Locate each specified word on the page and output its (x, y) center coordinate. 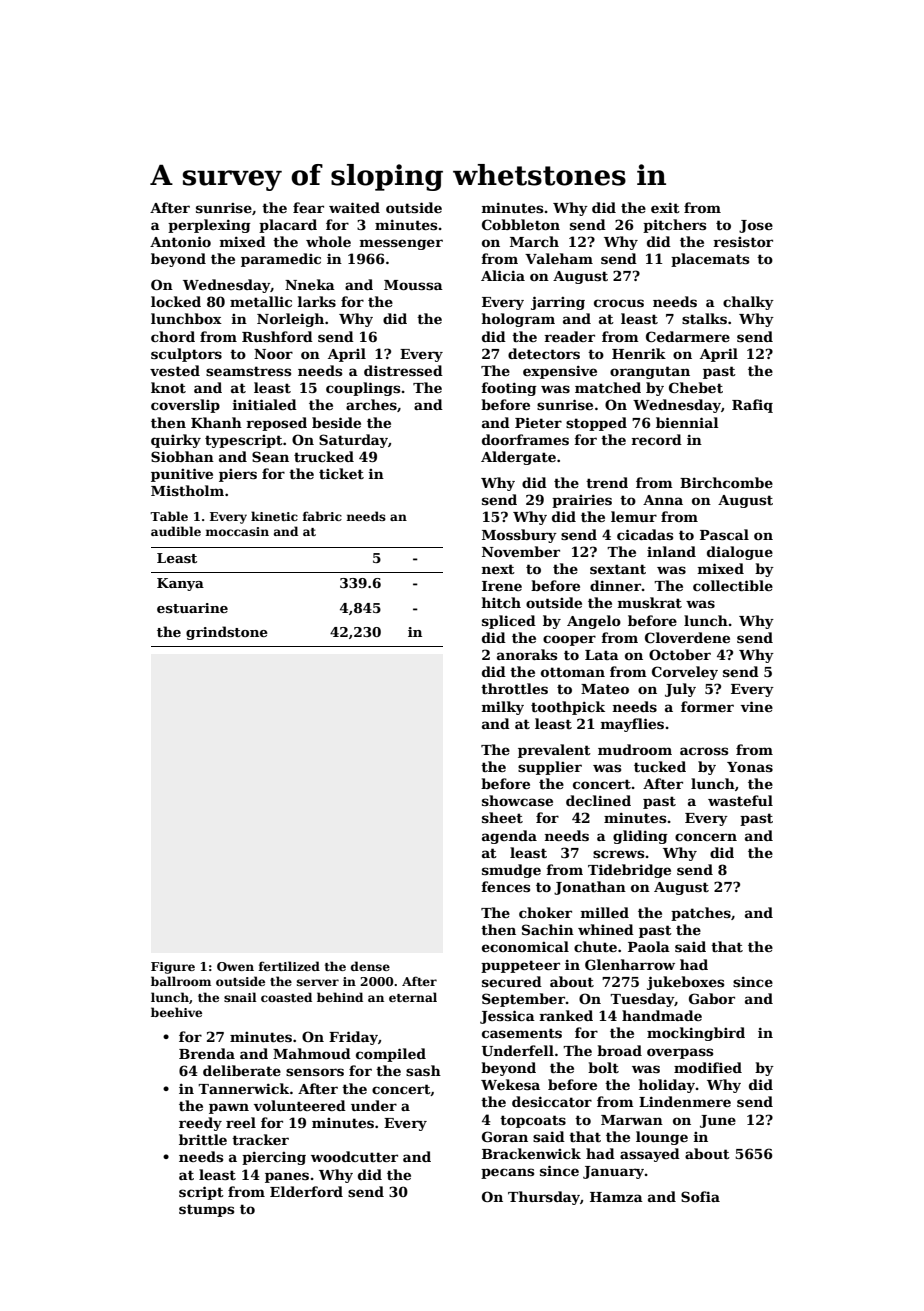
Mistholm (187, 490)
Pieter (538, 422)
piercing (274, 1158)
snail (240, 997)
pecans (507, 1173)
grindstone (227, 633)
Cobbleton (521, 224)
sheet (502, 817)
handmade (662, 1015)
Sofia (700, 1196)
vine (756, 706)
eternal (413, 997)
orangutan (650, 372)
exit (665, 208)
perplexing (209, 226)
